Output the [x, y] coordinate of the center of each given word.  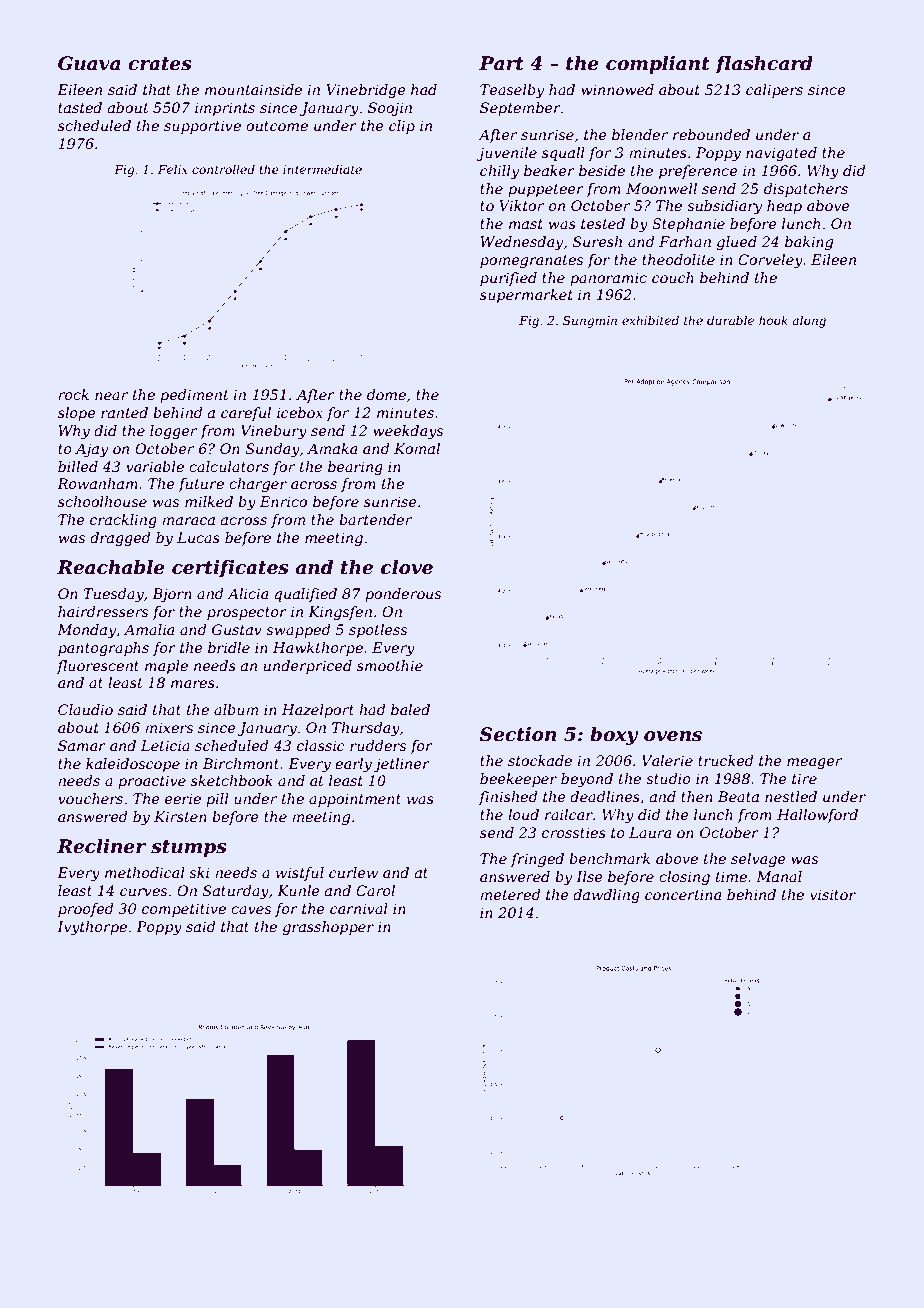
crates [160, 64]
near [111, 396]
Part [501, 63]
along [809, 321]
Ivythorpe [92, 928]
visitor [833, 894]
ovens [673, 736]
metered [510, 894]
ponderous [403, 595]
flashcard [764, 65]
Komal [417, 448]
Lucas [198, 537]
